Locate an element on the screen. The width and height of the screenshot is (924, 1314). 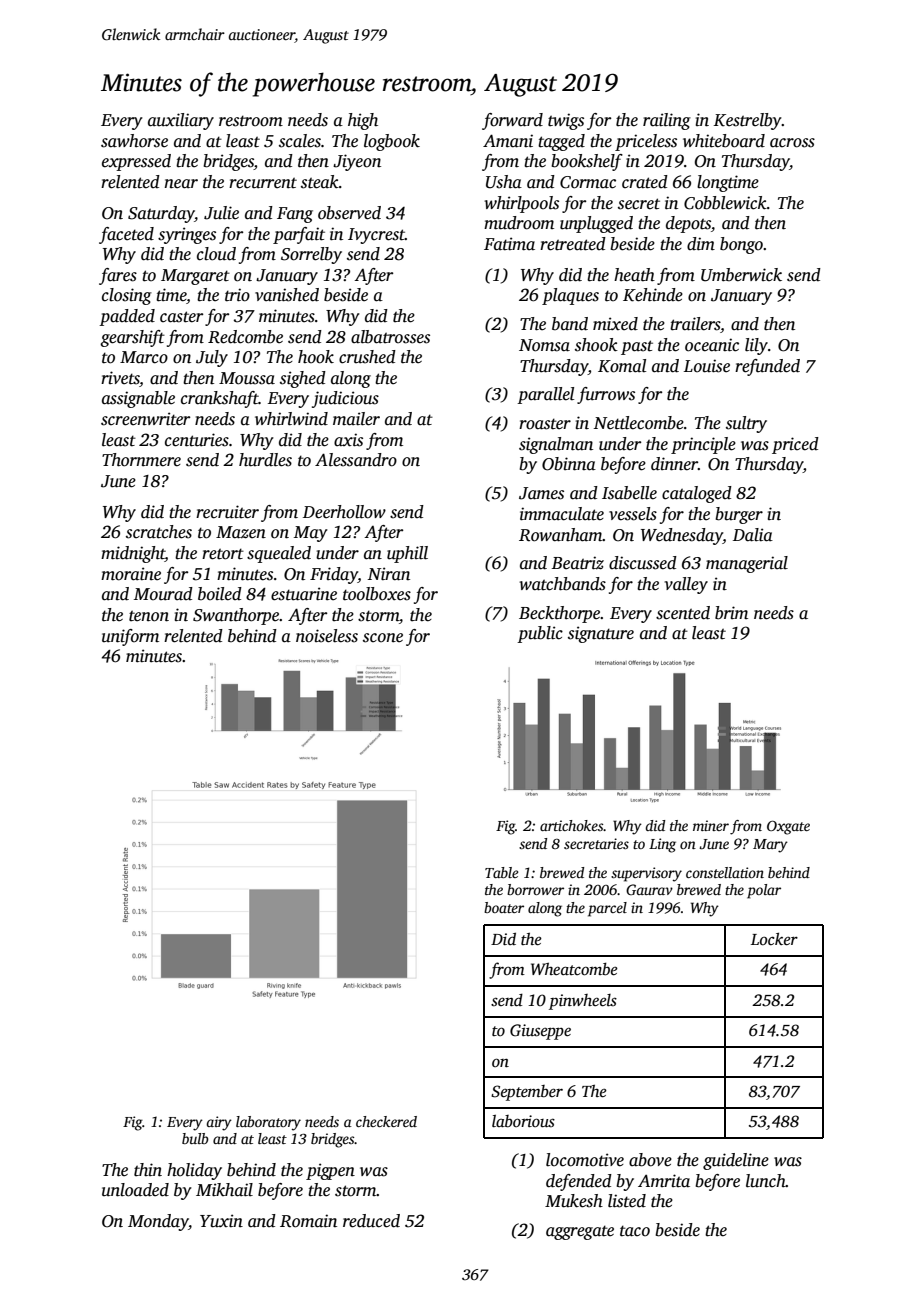
burger is located at coordinates (739, 515).
